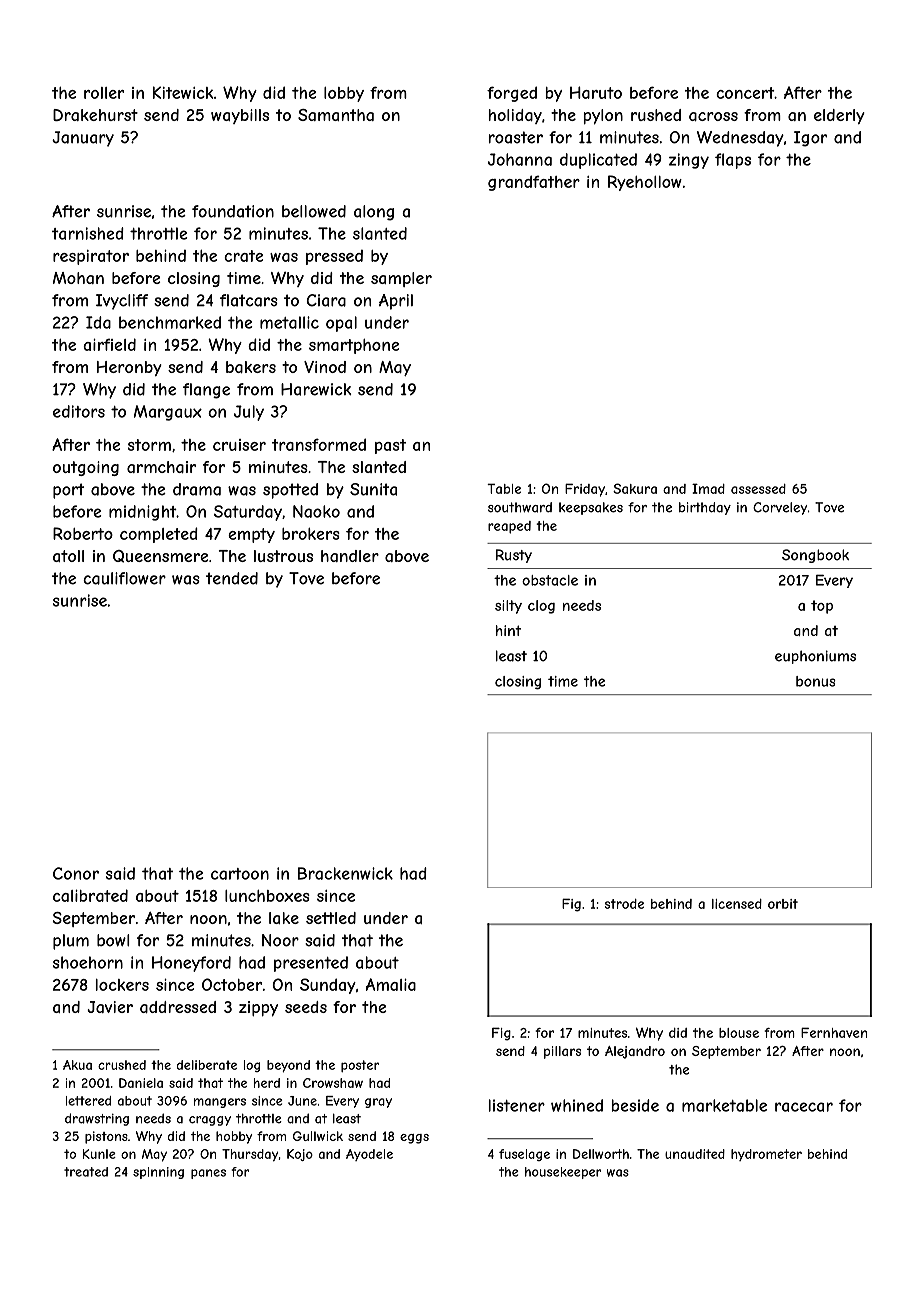 The image size is (924, 1314). Describe the element at coordinates (124, 578) in the page. I see `cauliflower` at that location.
